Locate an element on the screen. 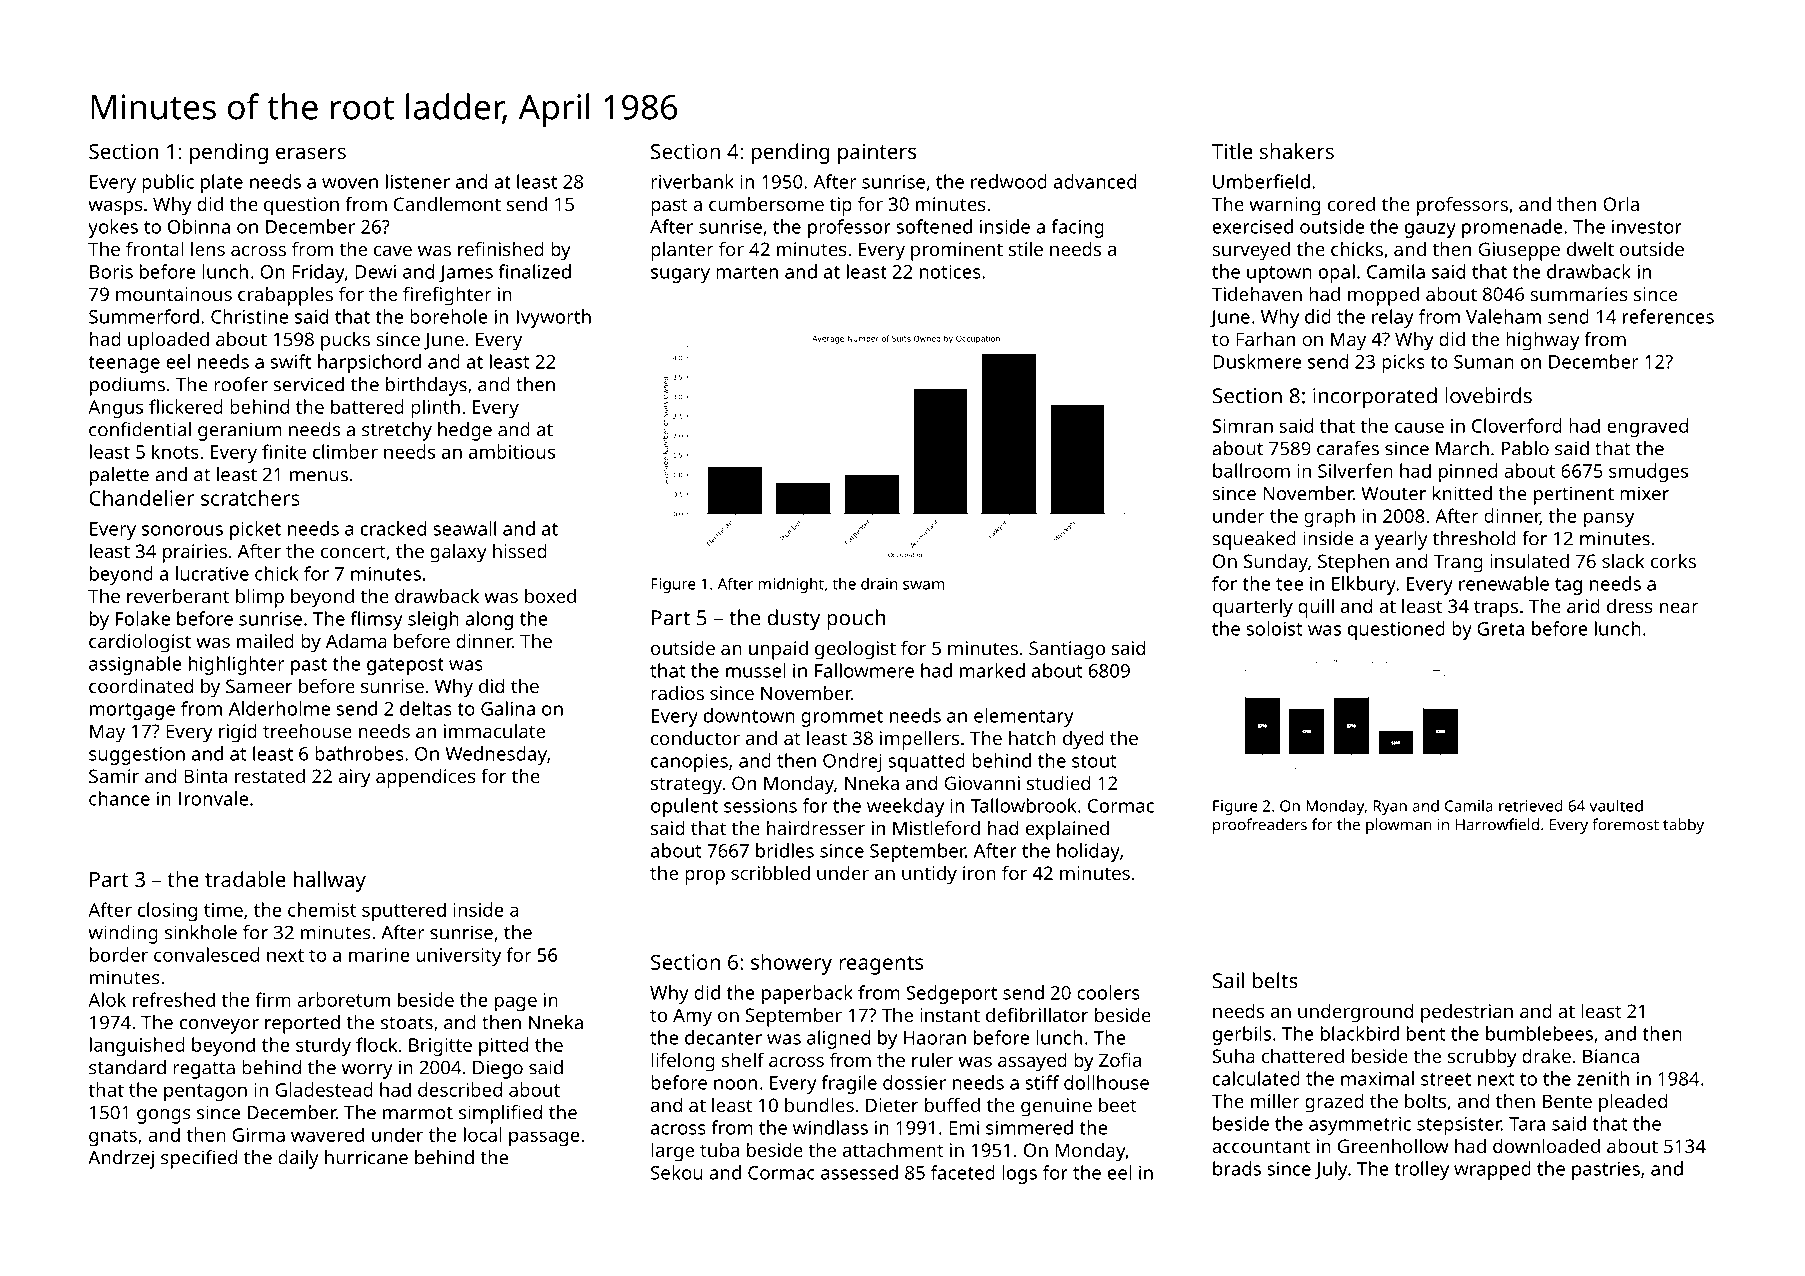  daily is located at coordinates (298, 1159).
